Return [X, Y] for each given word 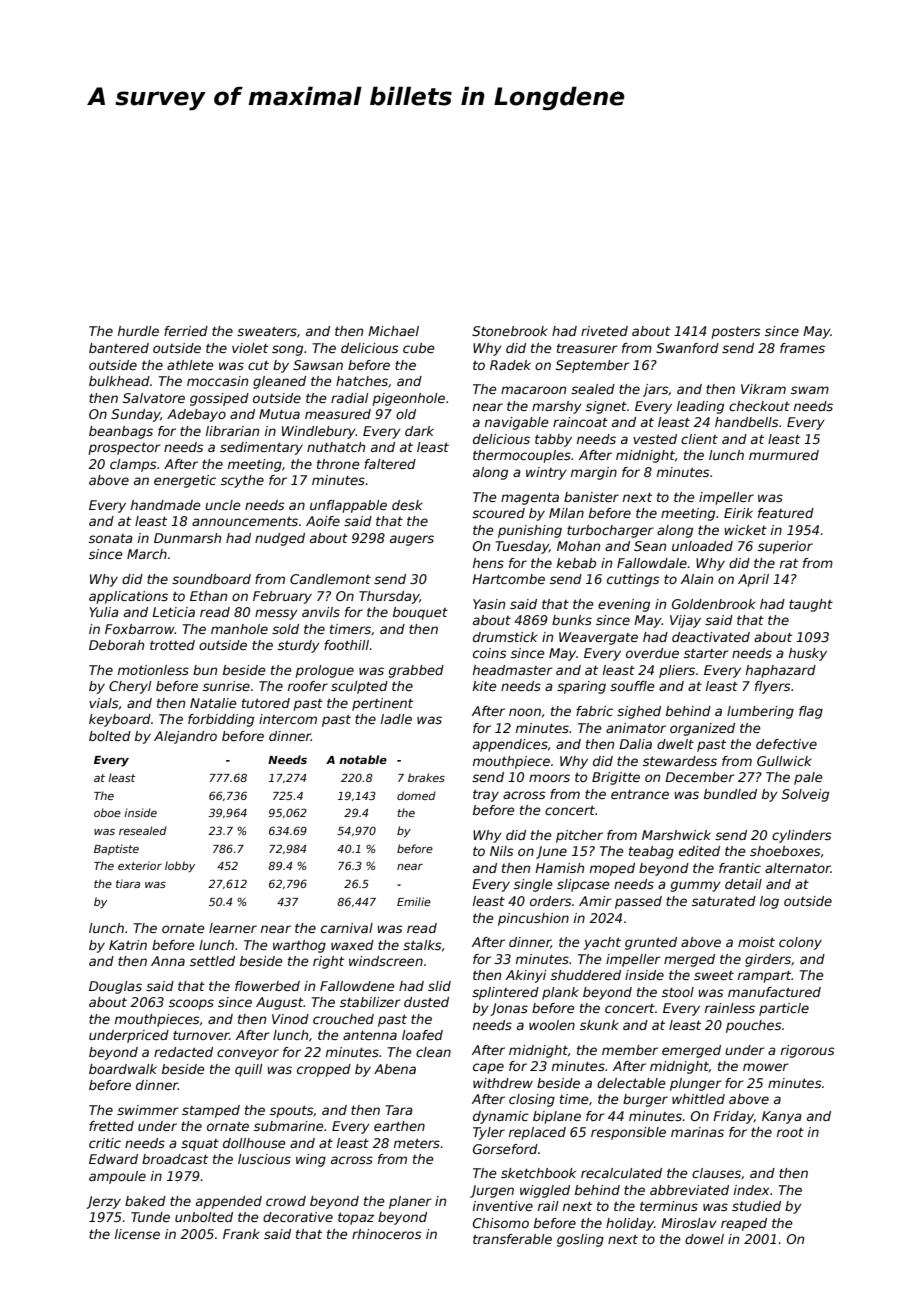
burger [645, 1100]
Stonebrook [510, 331]
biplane [557, 1117]
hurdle [138, 331]
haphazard [781, 671]
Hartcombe [508, 579]
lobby [180, 866]
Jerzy [103, 1202]
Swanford [687, 348]
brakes [426, 777]
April [753, 580]
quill [248, 1070]
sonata [111, 538]
